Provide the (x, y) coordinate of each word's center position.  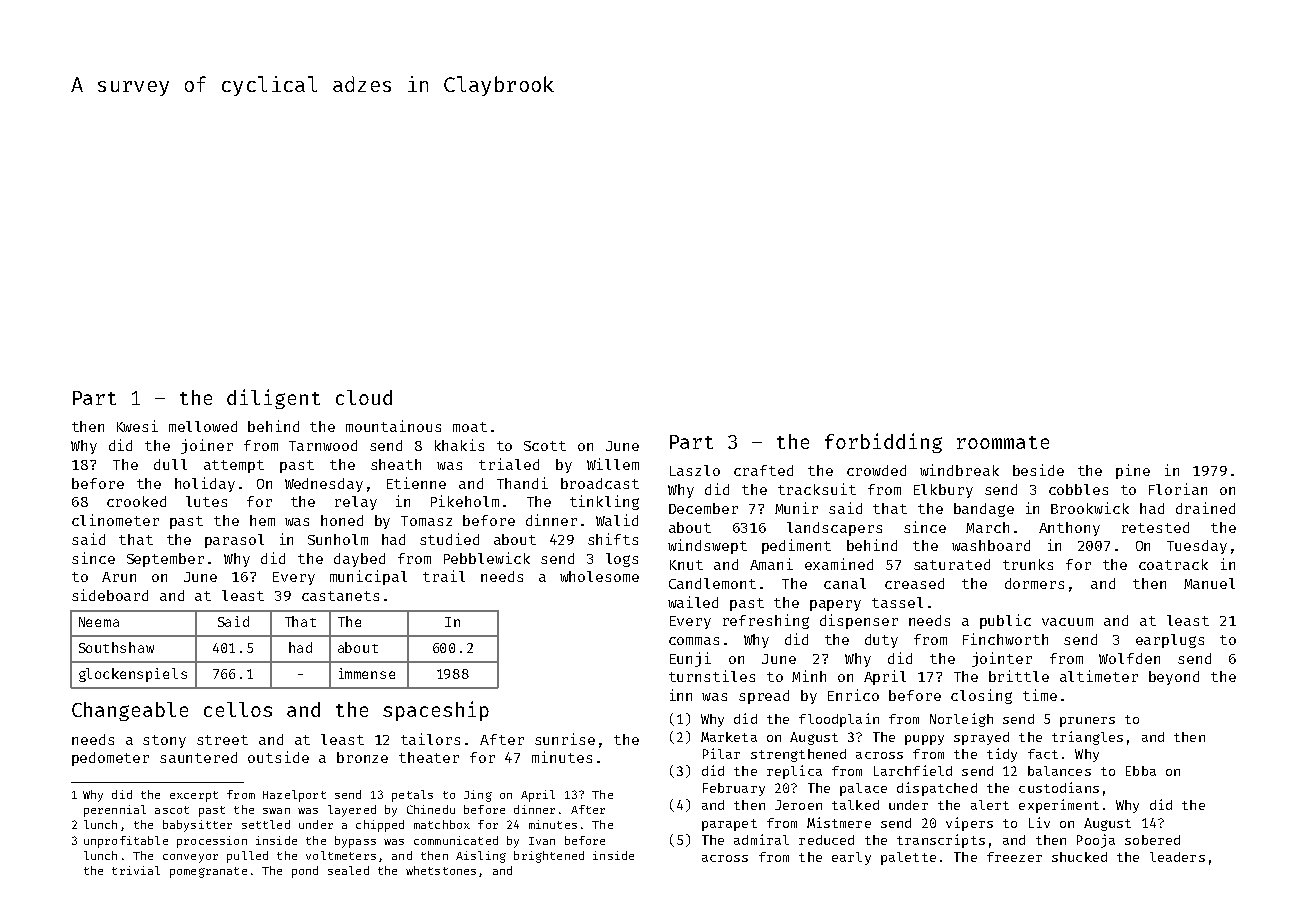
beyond (1174, 678)
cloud (364, 397)
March (987, 527)
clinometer (115, 520)
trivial (136, 870)
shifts (613, 539)
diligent (273, 399)
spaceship (436, 711)
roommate (1003, 442)
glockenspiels (133, 675)
